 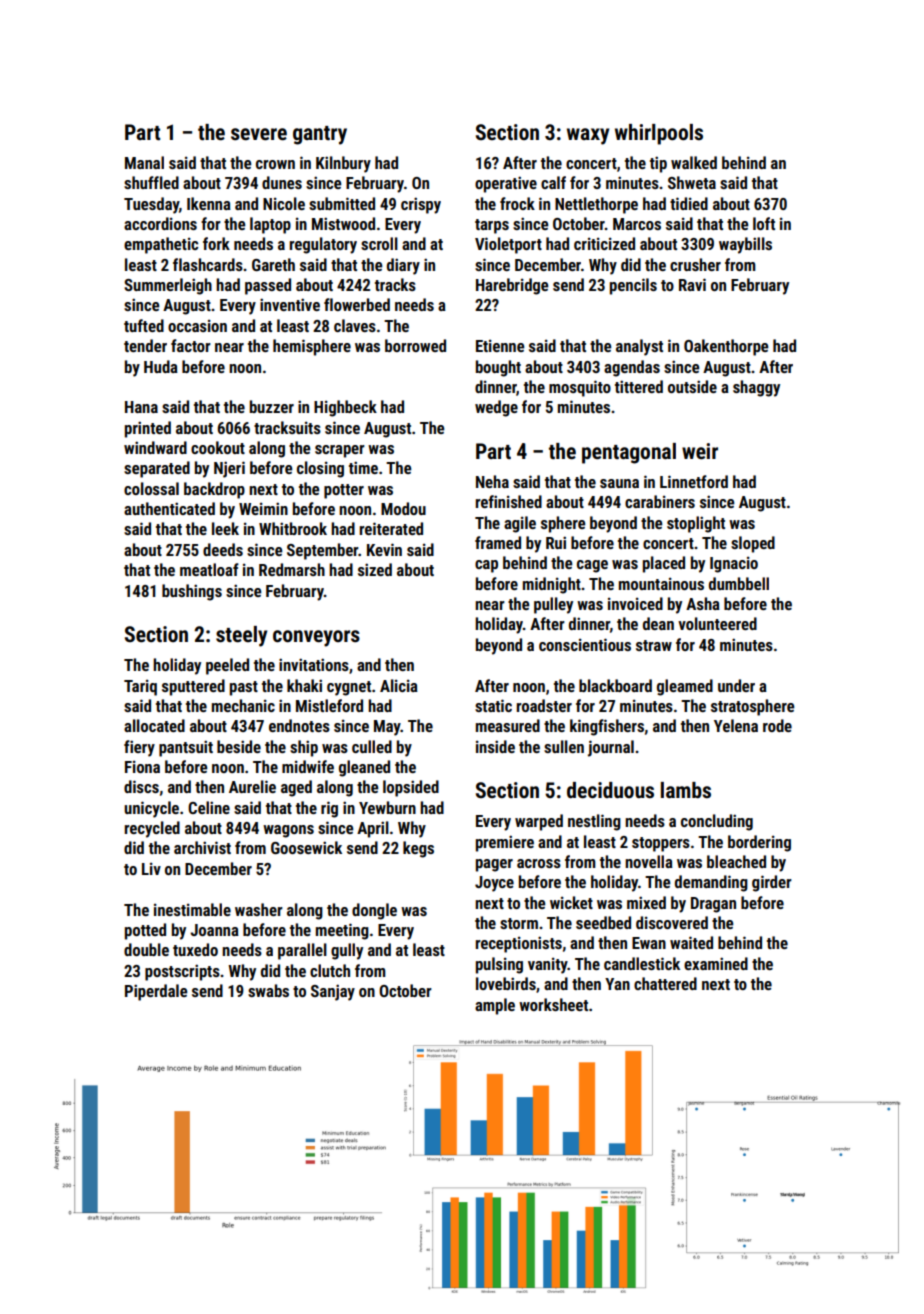 I want to click on loft, so click(x=764, y=223).
